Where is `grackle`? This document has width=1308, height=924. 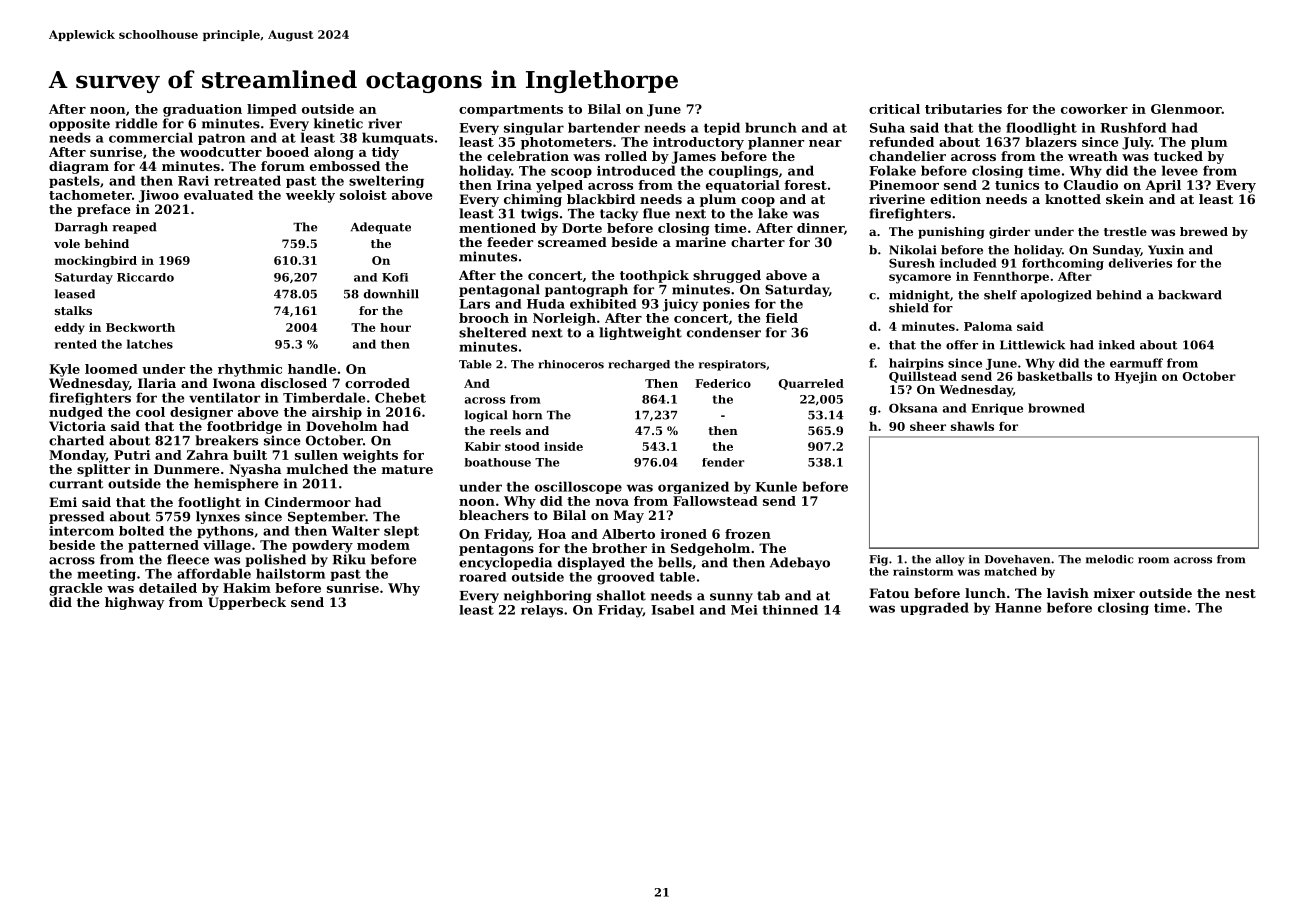
grackle is located at coordinates (75, 589).
